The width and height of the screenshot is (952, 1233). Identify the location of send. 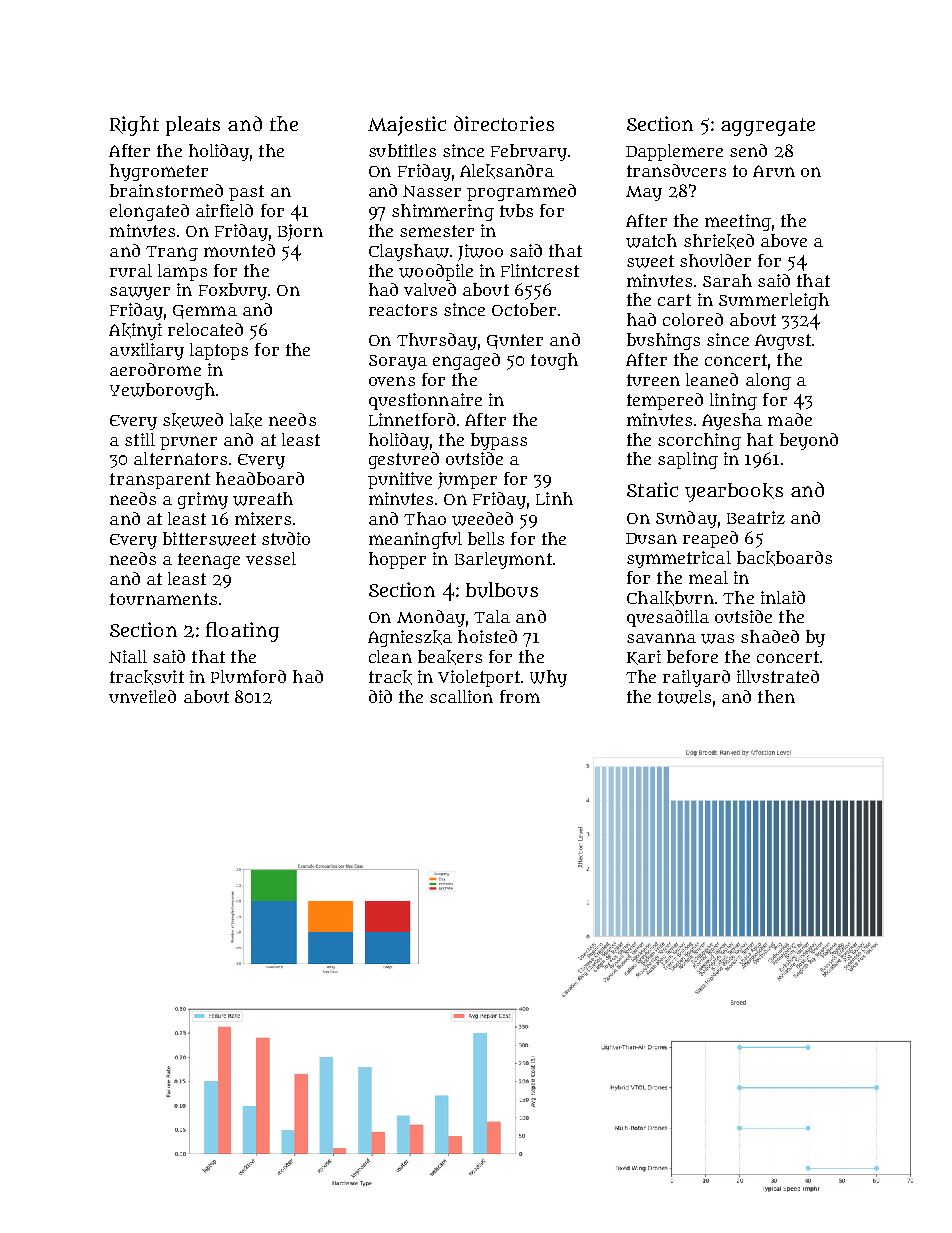
(748, 150).
